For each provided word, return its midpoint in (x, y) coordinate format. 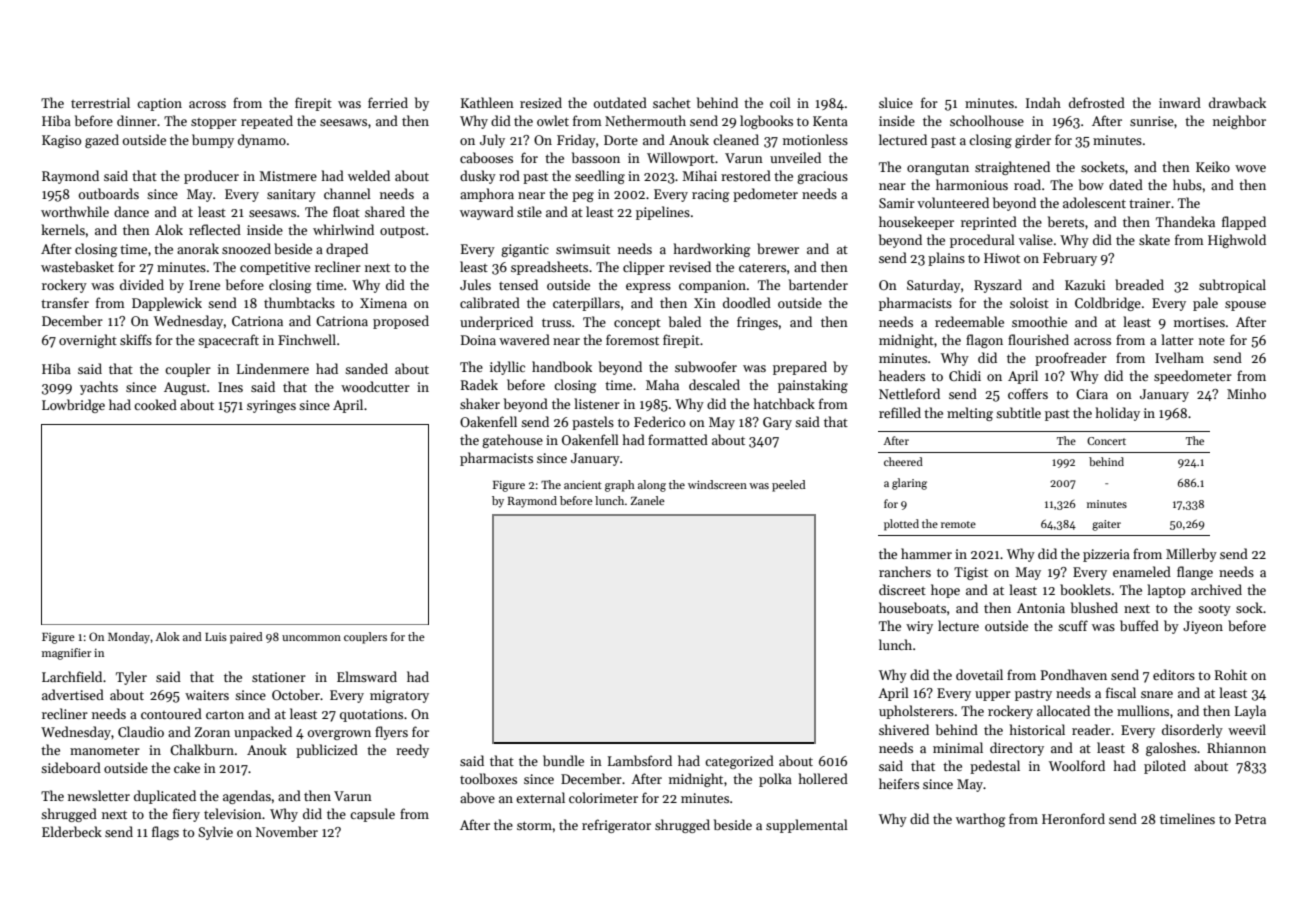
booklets (1085, 589)
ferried (388, 102)
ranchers (905, 571)
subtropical (1232, 286)
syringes (271, 406)
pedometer (765, 195)
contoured (171, 713)
